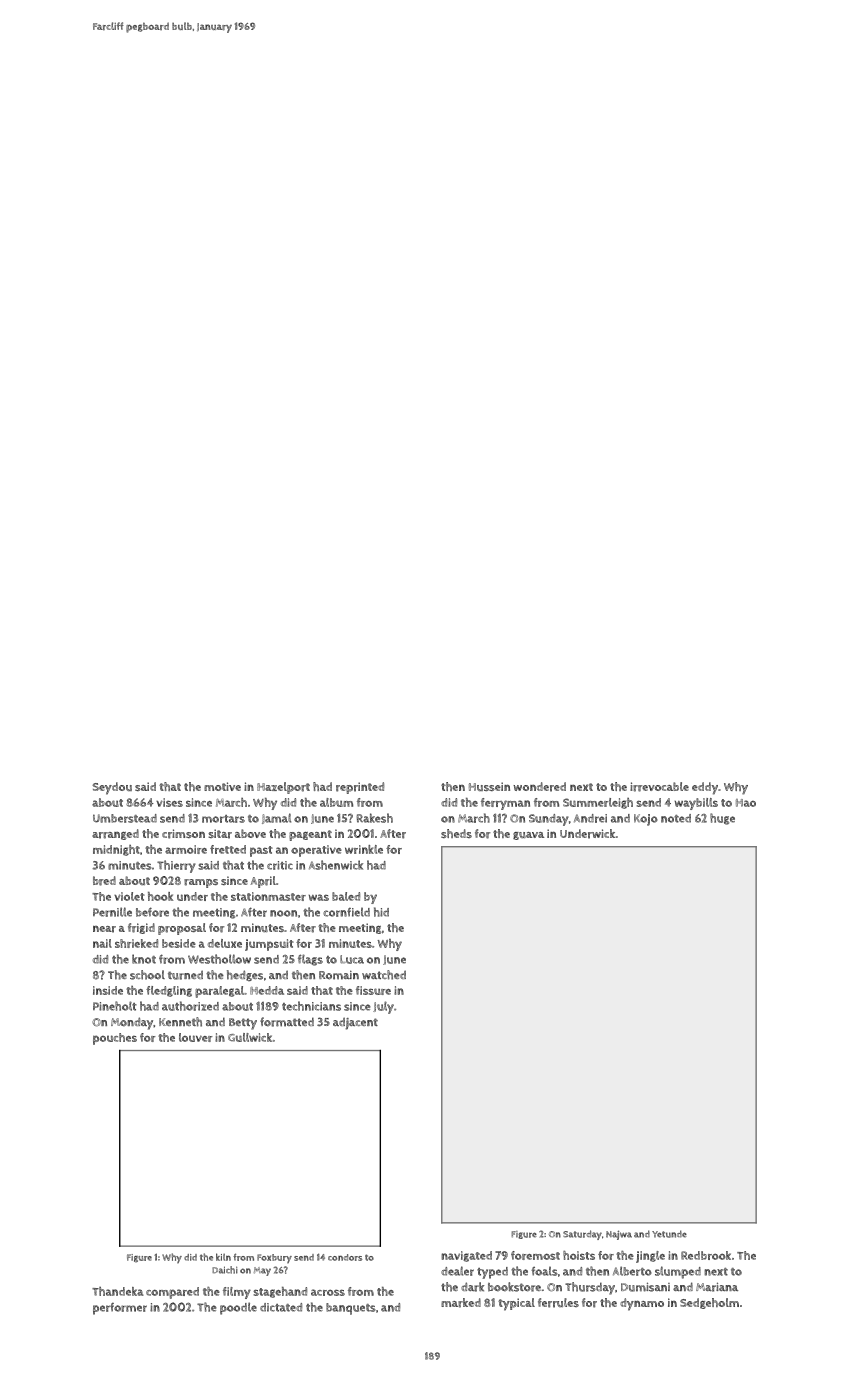  Describe the element at coordinates (659, 787) in the document. I see `irrevocable` at that location.
